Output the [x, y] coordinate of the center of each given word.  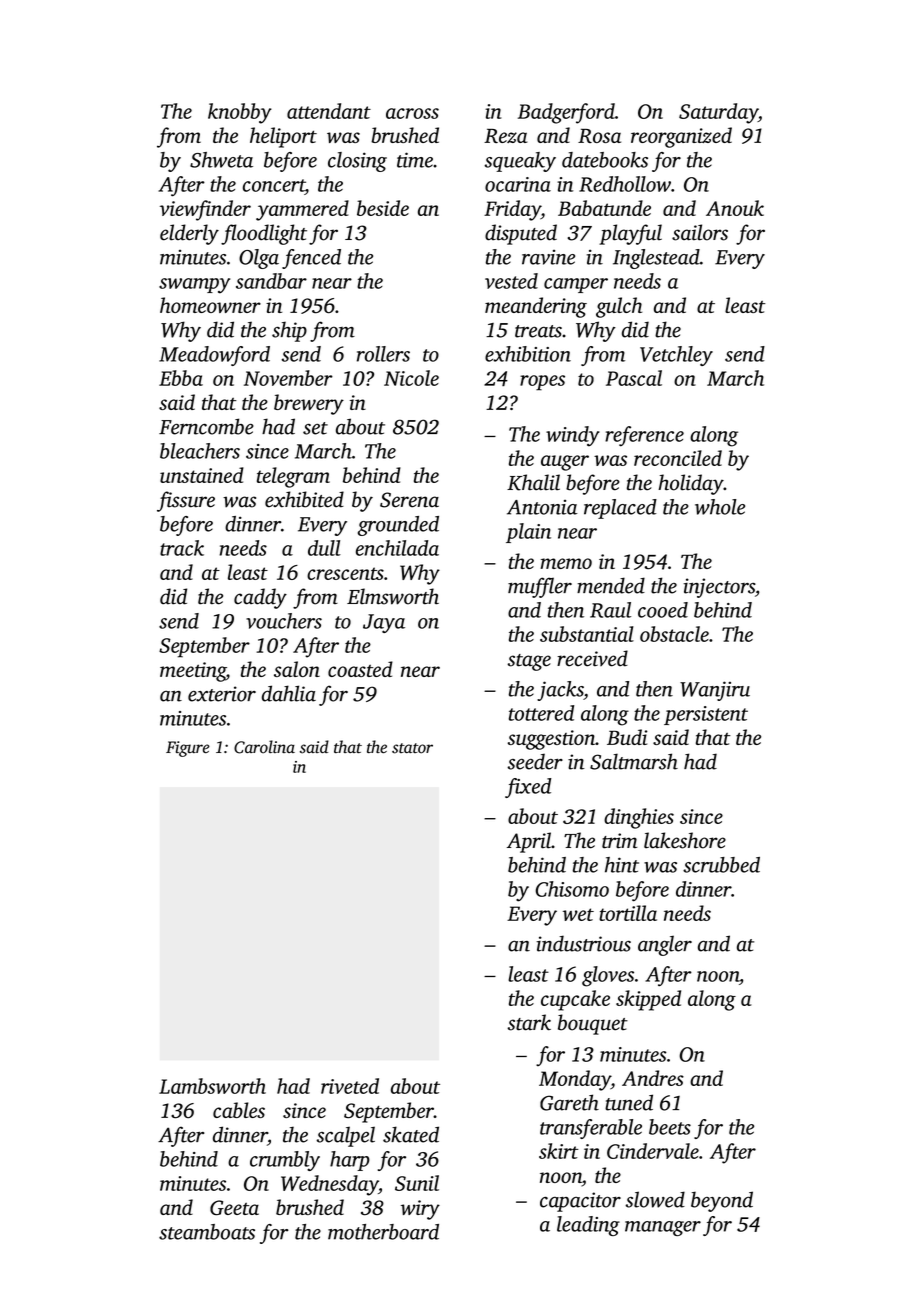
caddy [260, 598]
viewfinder [205, 210]
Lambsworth [212, 1086]
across [412, 113]
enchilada [397, 548]
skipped [648, 1000]
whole [720, 507]
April [529, 842]
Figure [188, 749]
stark [529, 1022]
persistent [706, 715]
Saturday [718, 113]
